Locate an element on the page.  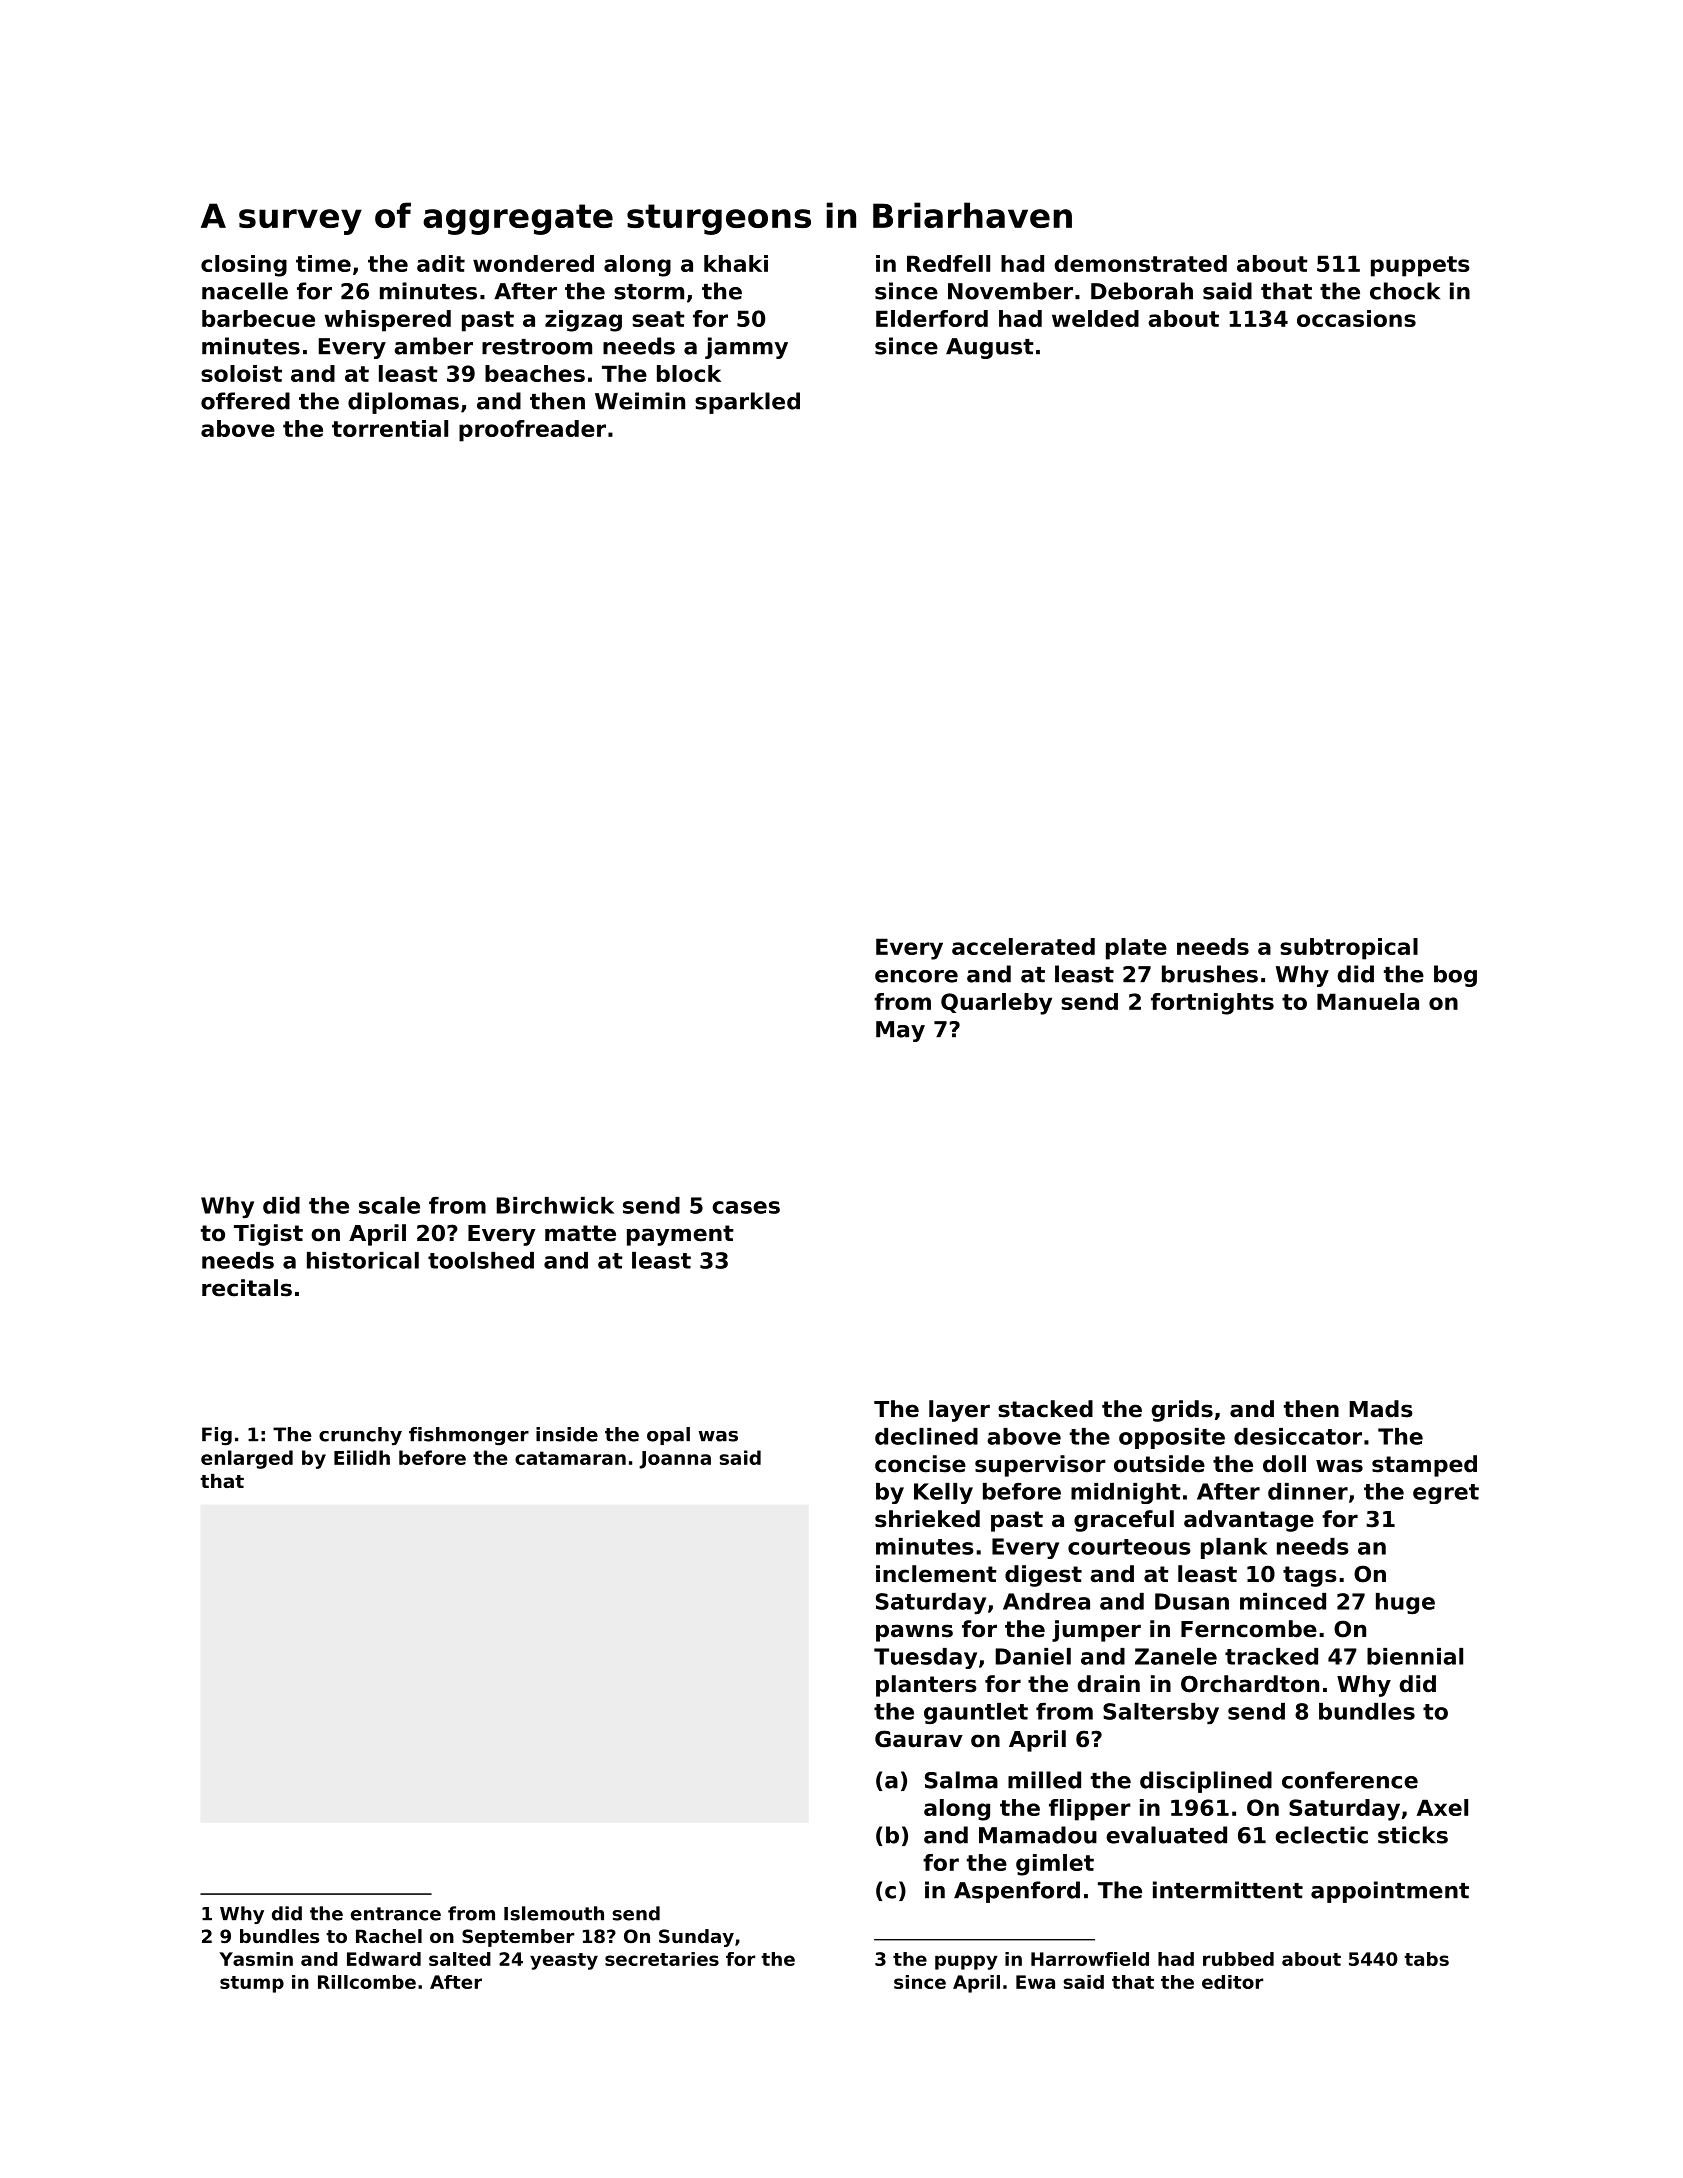
seat is located at coordinates (658, 319).
